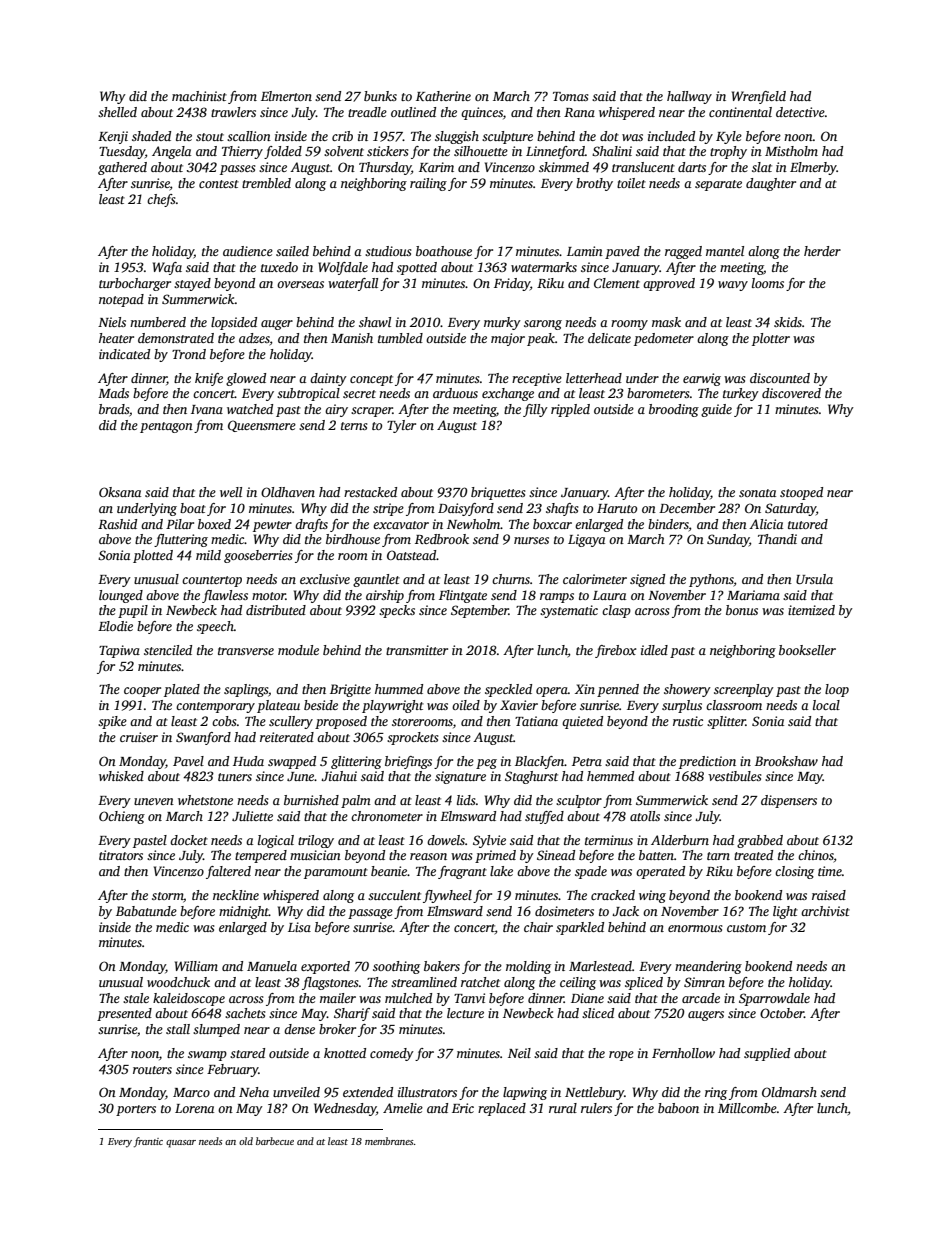 The image size is (952, 1233). I want to click on Huda, so click(248, 761).
